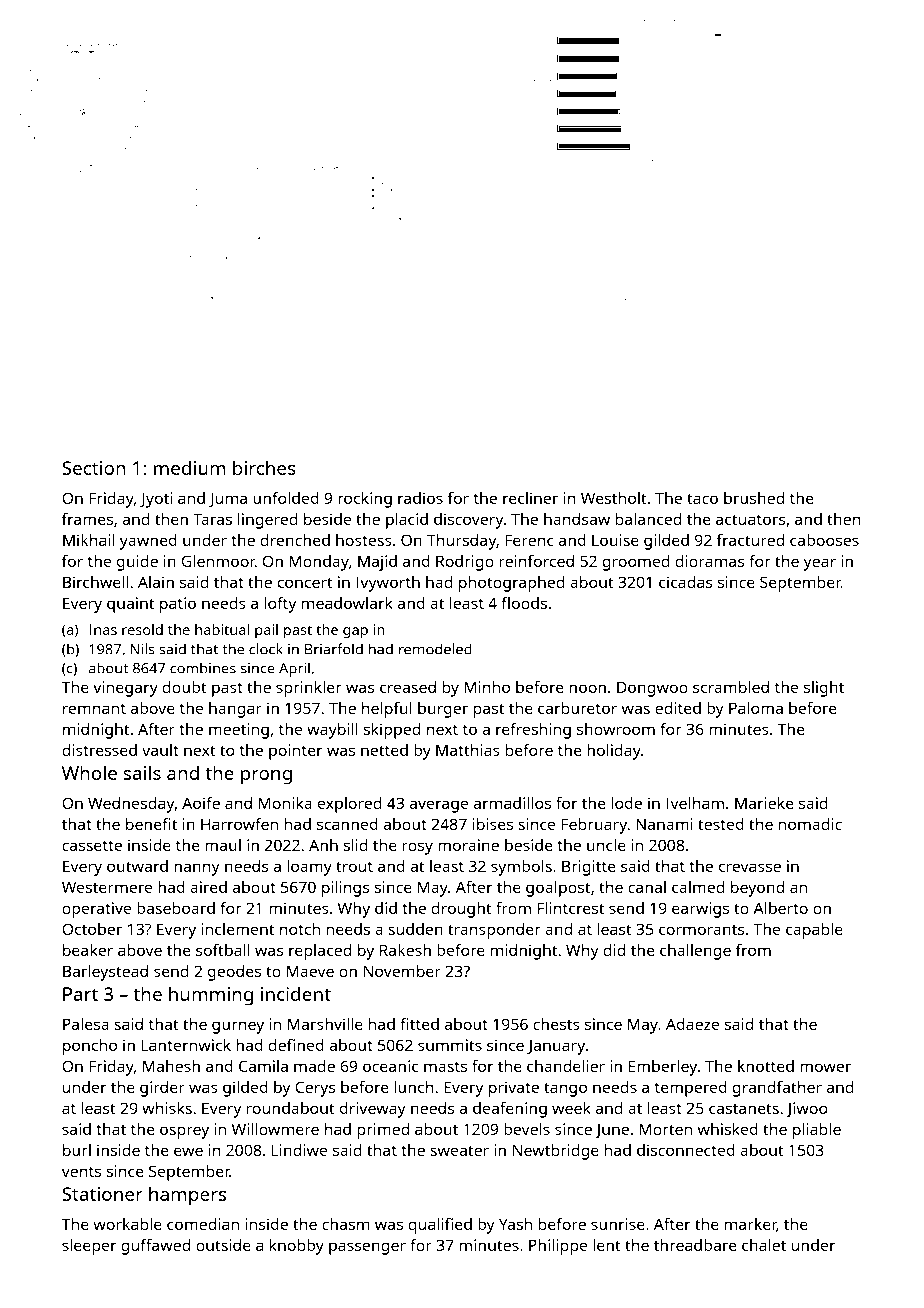 The image size is (924, 1308). I want to click on workable, so click(128, 1224).
